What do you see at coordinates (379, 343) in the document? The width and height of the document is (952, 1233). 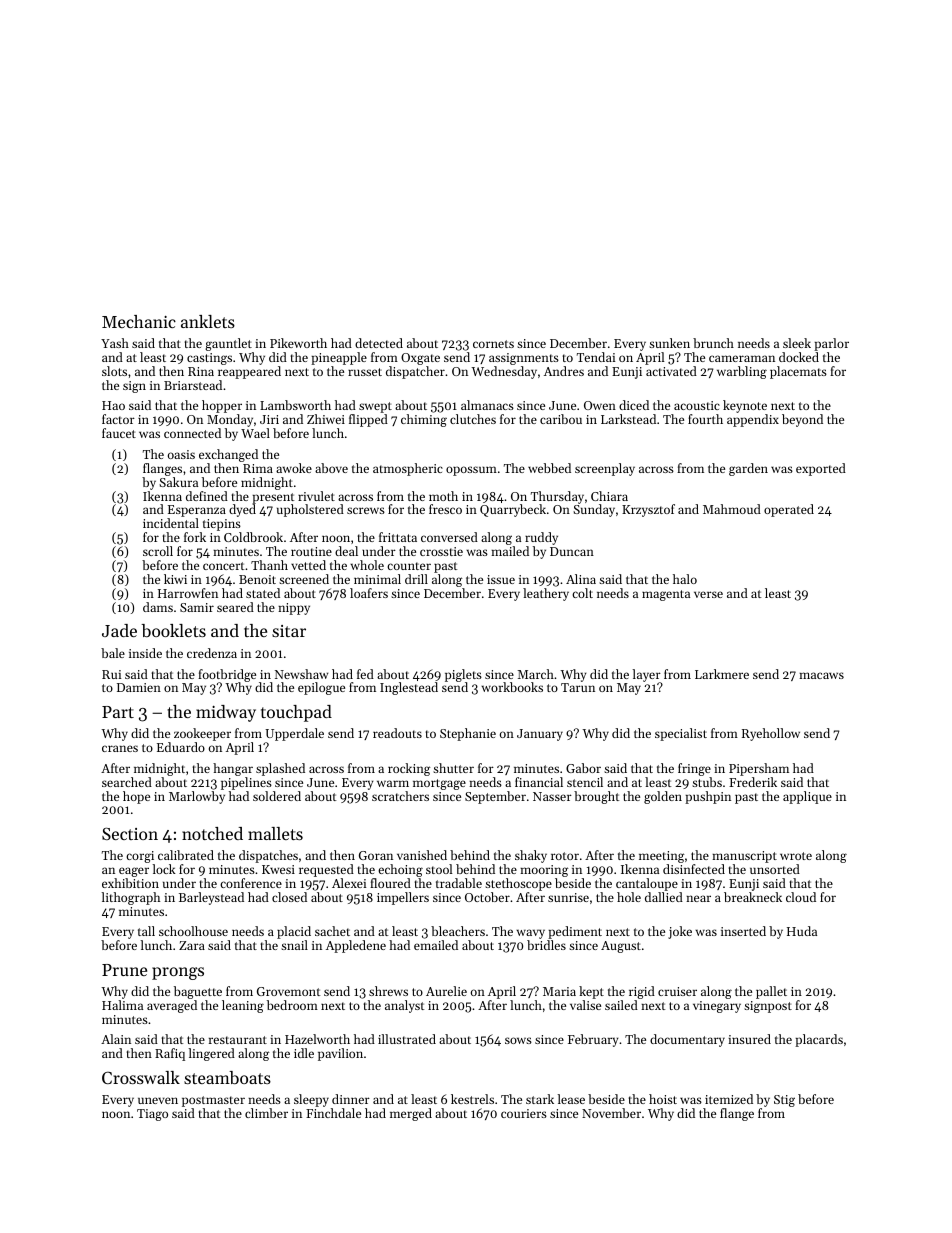 I see `detected` at bounding box center [379, 343].
